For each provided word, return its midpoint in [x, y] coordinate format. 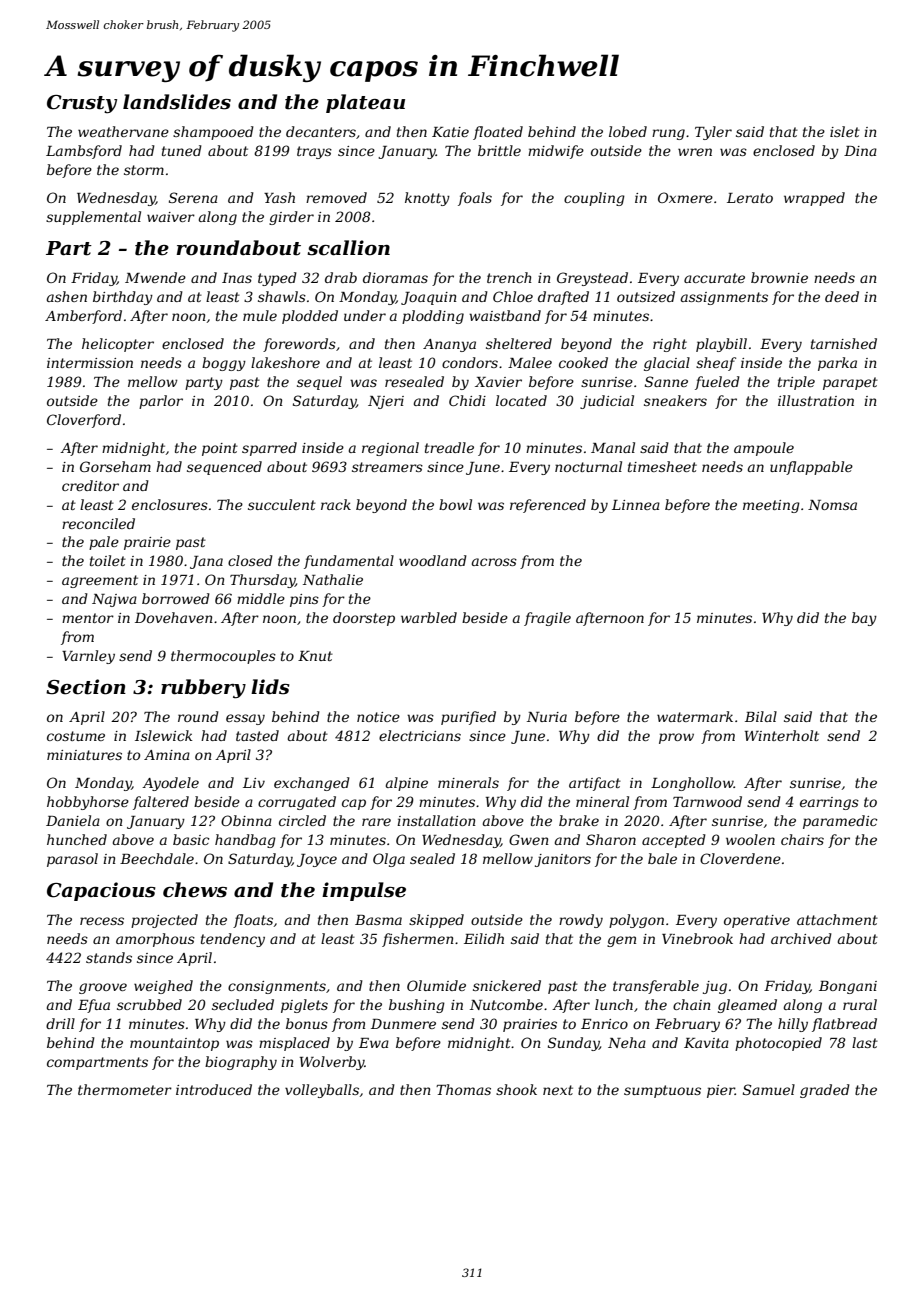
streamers [387, 467]
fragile [547, 619]
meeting [771, 506]
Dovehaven [174, 617]
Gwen [529, 839]
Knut [315, 656]
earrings [829, 803]
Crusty [82, 104]
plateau [365, 103]
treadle [449, 447]
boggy [224, 364]
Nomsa [832, 505]
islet [845, 131]
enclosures [170, 504]
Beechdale [157, 858]
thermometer [125, 1089]
